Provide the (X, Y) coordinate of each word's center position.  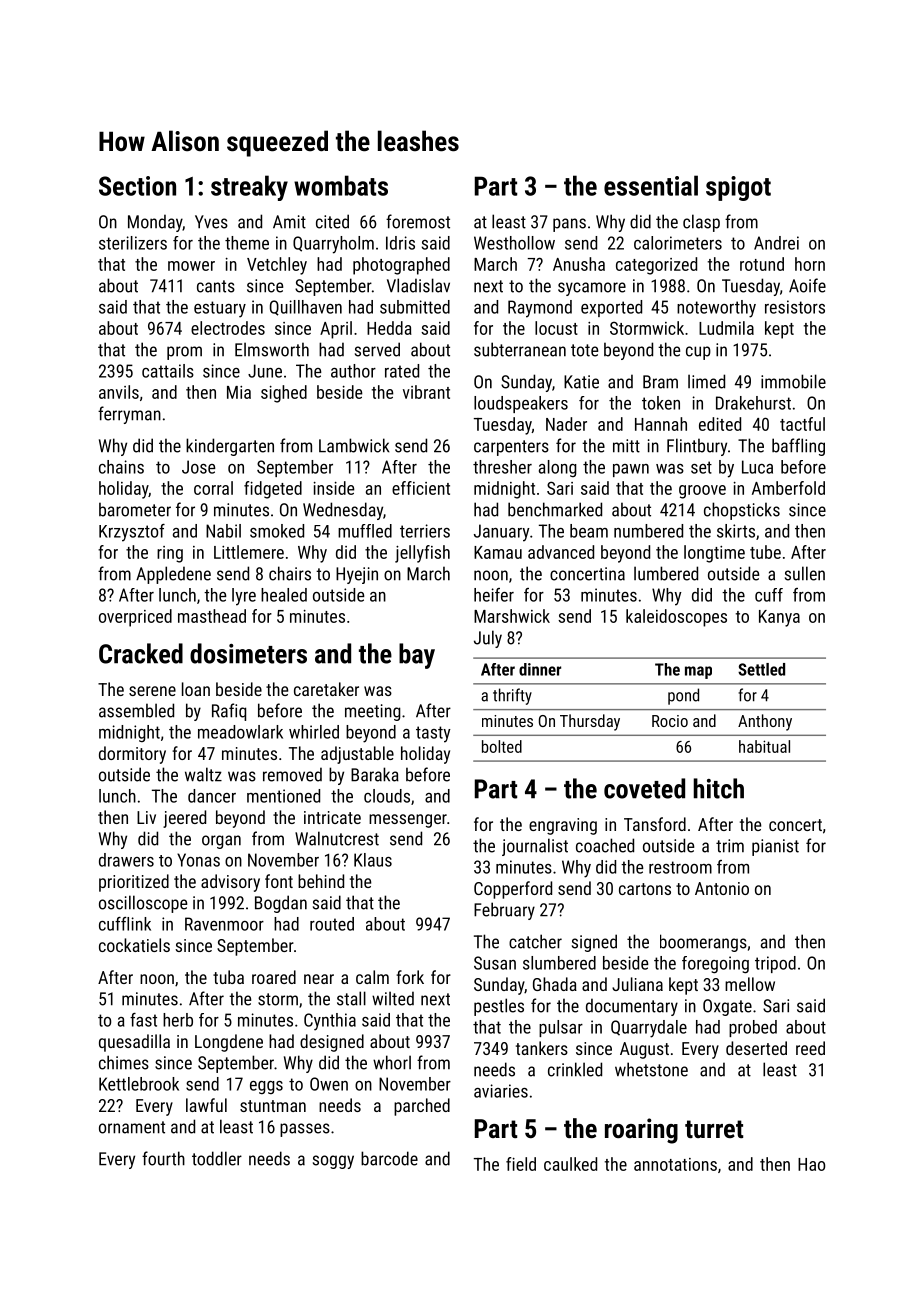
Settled (761, 669)
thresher (502, 467)
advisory (230, 883)
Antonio (722, 888)
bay (417, 656)
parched (422, 1107)
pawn (631, 470)
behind (321, 881)
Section (137, 186)
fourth (163, 1158)
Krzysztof (132, 533)
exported (611, 308)
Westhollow (514, 243)
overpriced (135, 618)
